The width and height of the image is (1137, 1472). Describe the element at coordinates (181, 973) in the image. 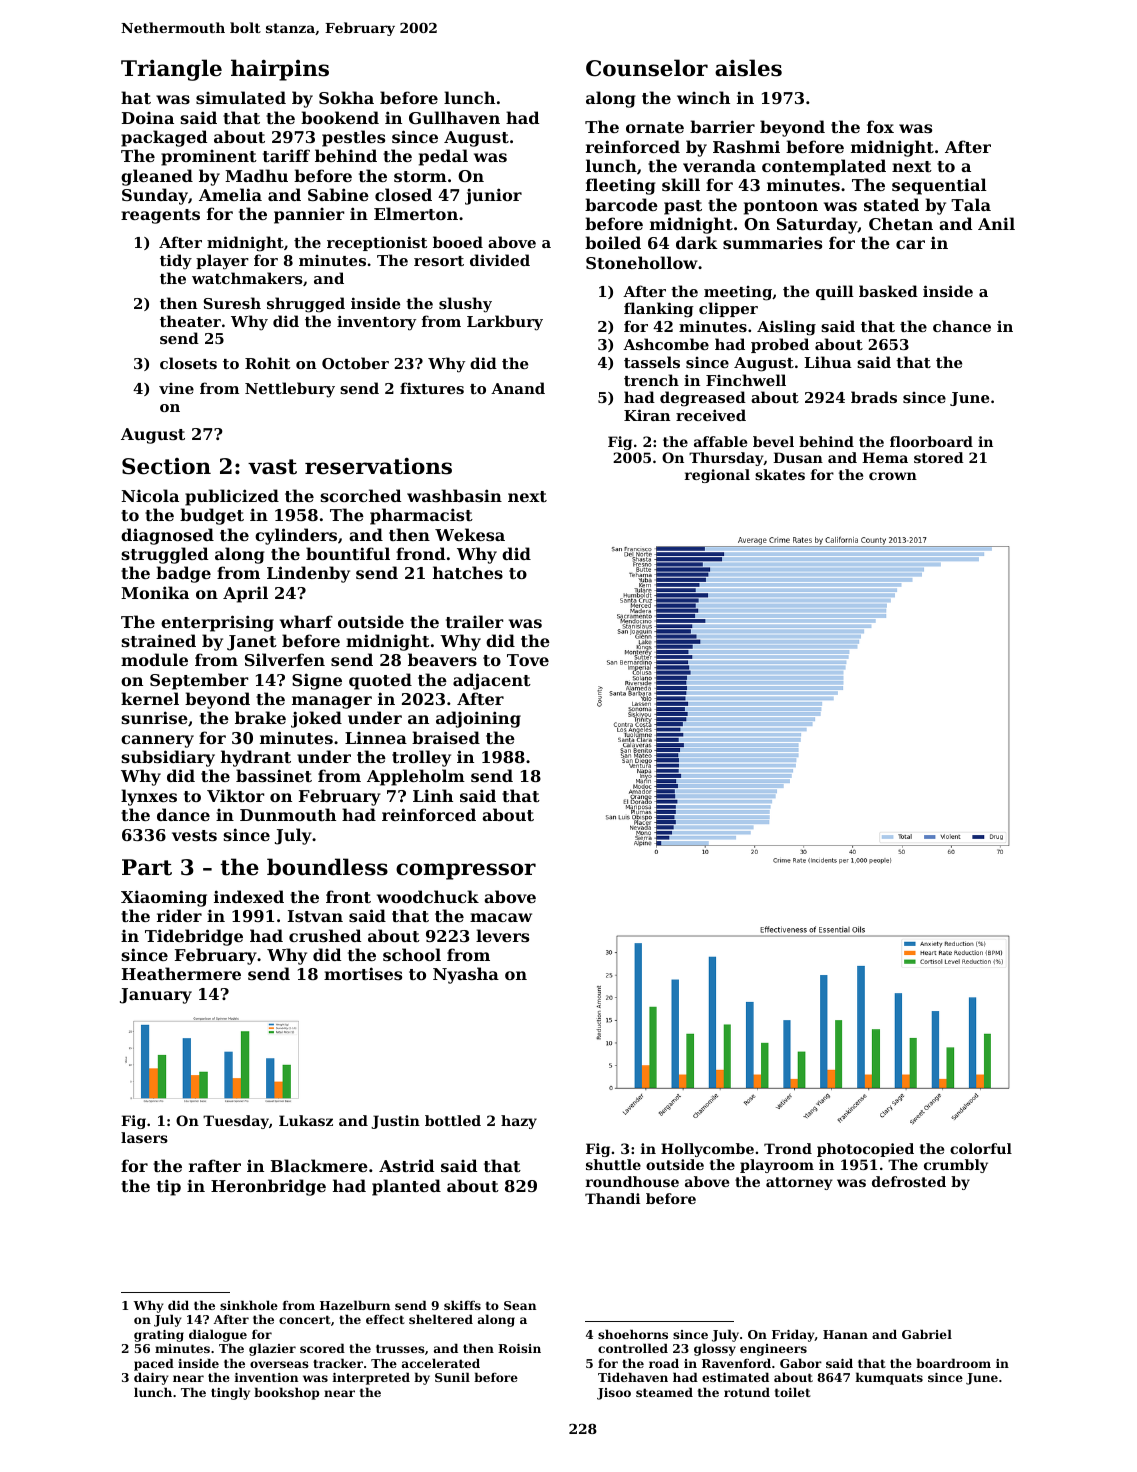

I see `Heathermere` at that location.
